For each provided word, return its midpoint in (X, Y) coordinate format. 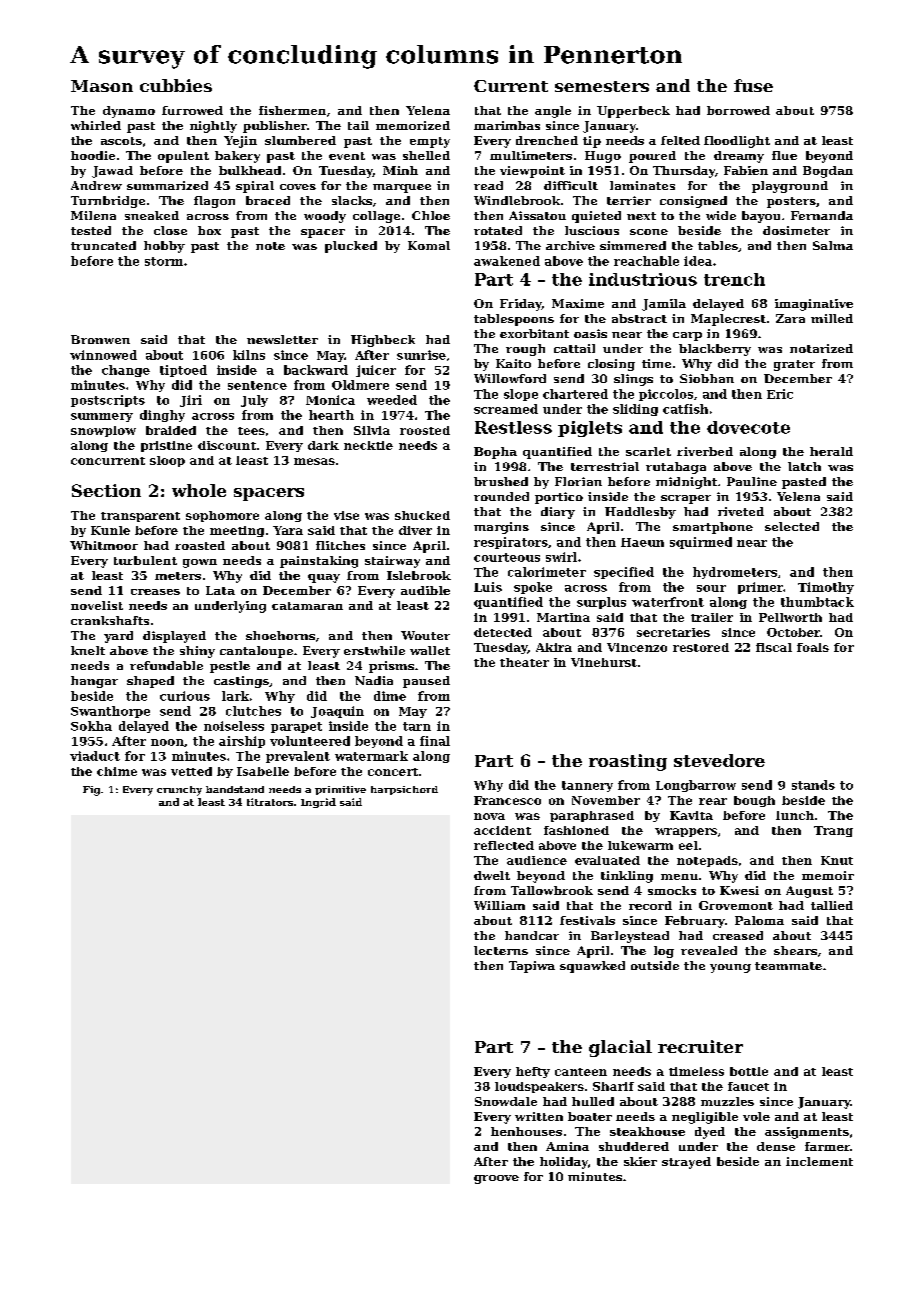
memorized (413, 125)
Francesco (507, 800)
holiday (564, 1163)
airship (242, 742)
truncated (103, 245)
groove (496, 1179)
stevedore (719, 760)
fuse (753, 85)
